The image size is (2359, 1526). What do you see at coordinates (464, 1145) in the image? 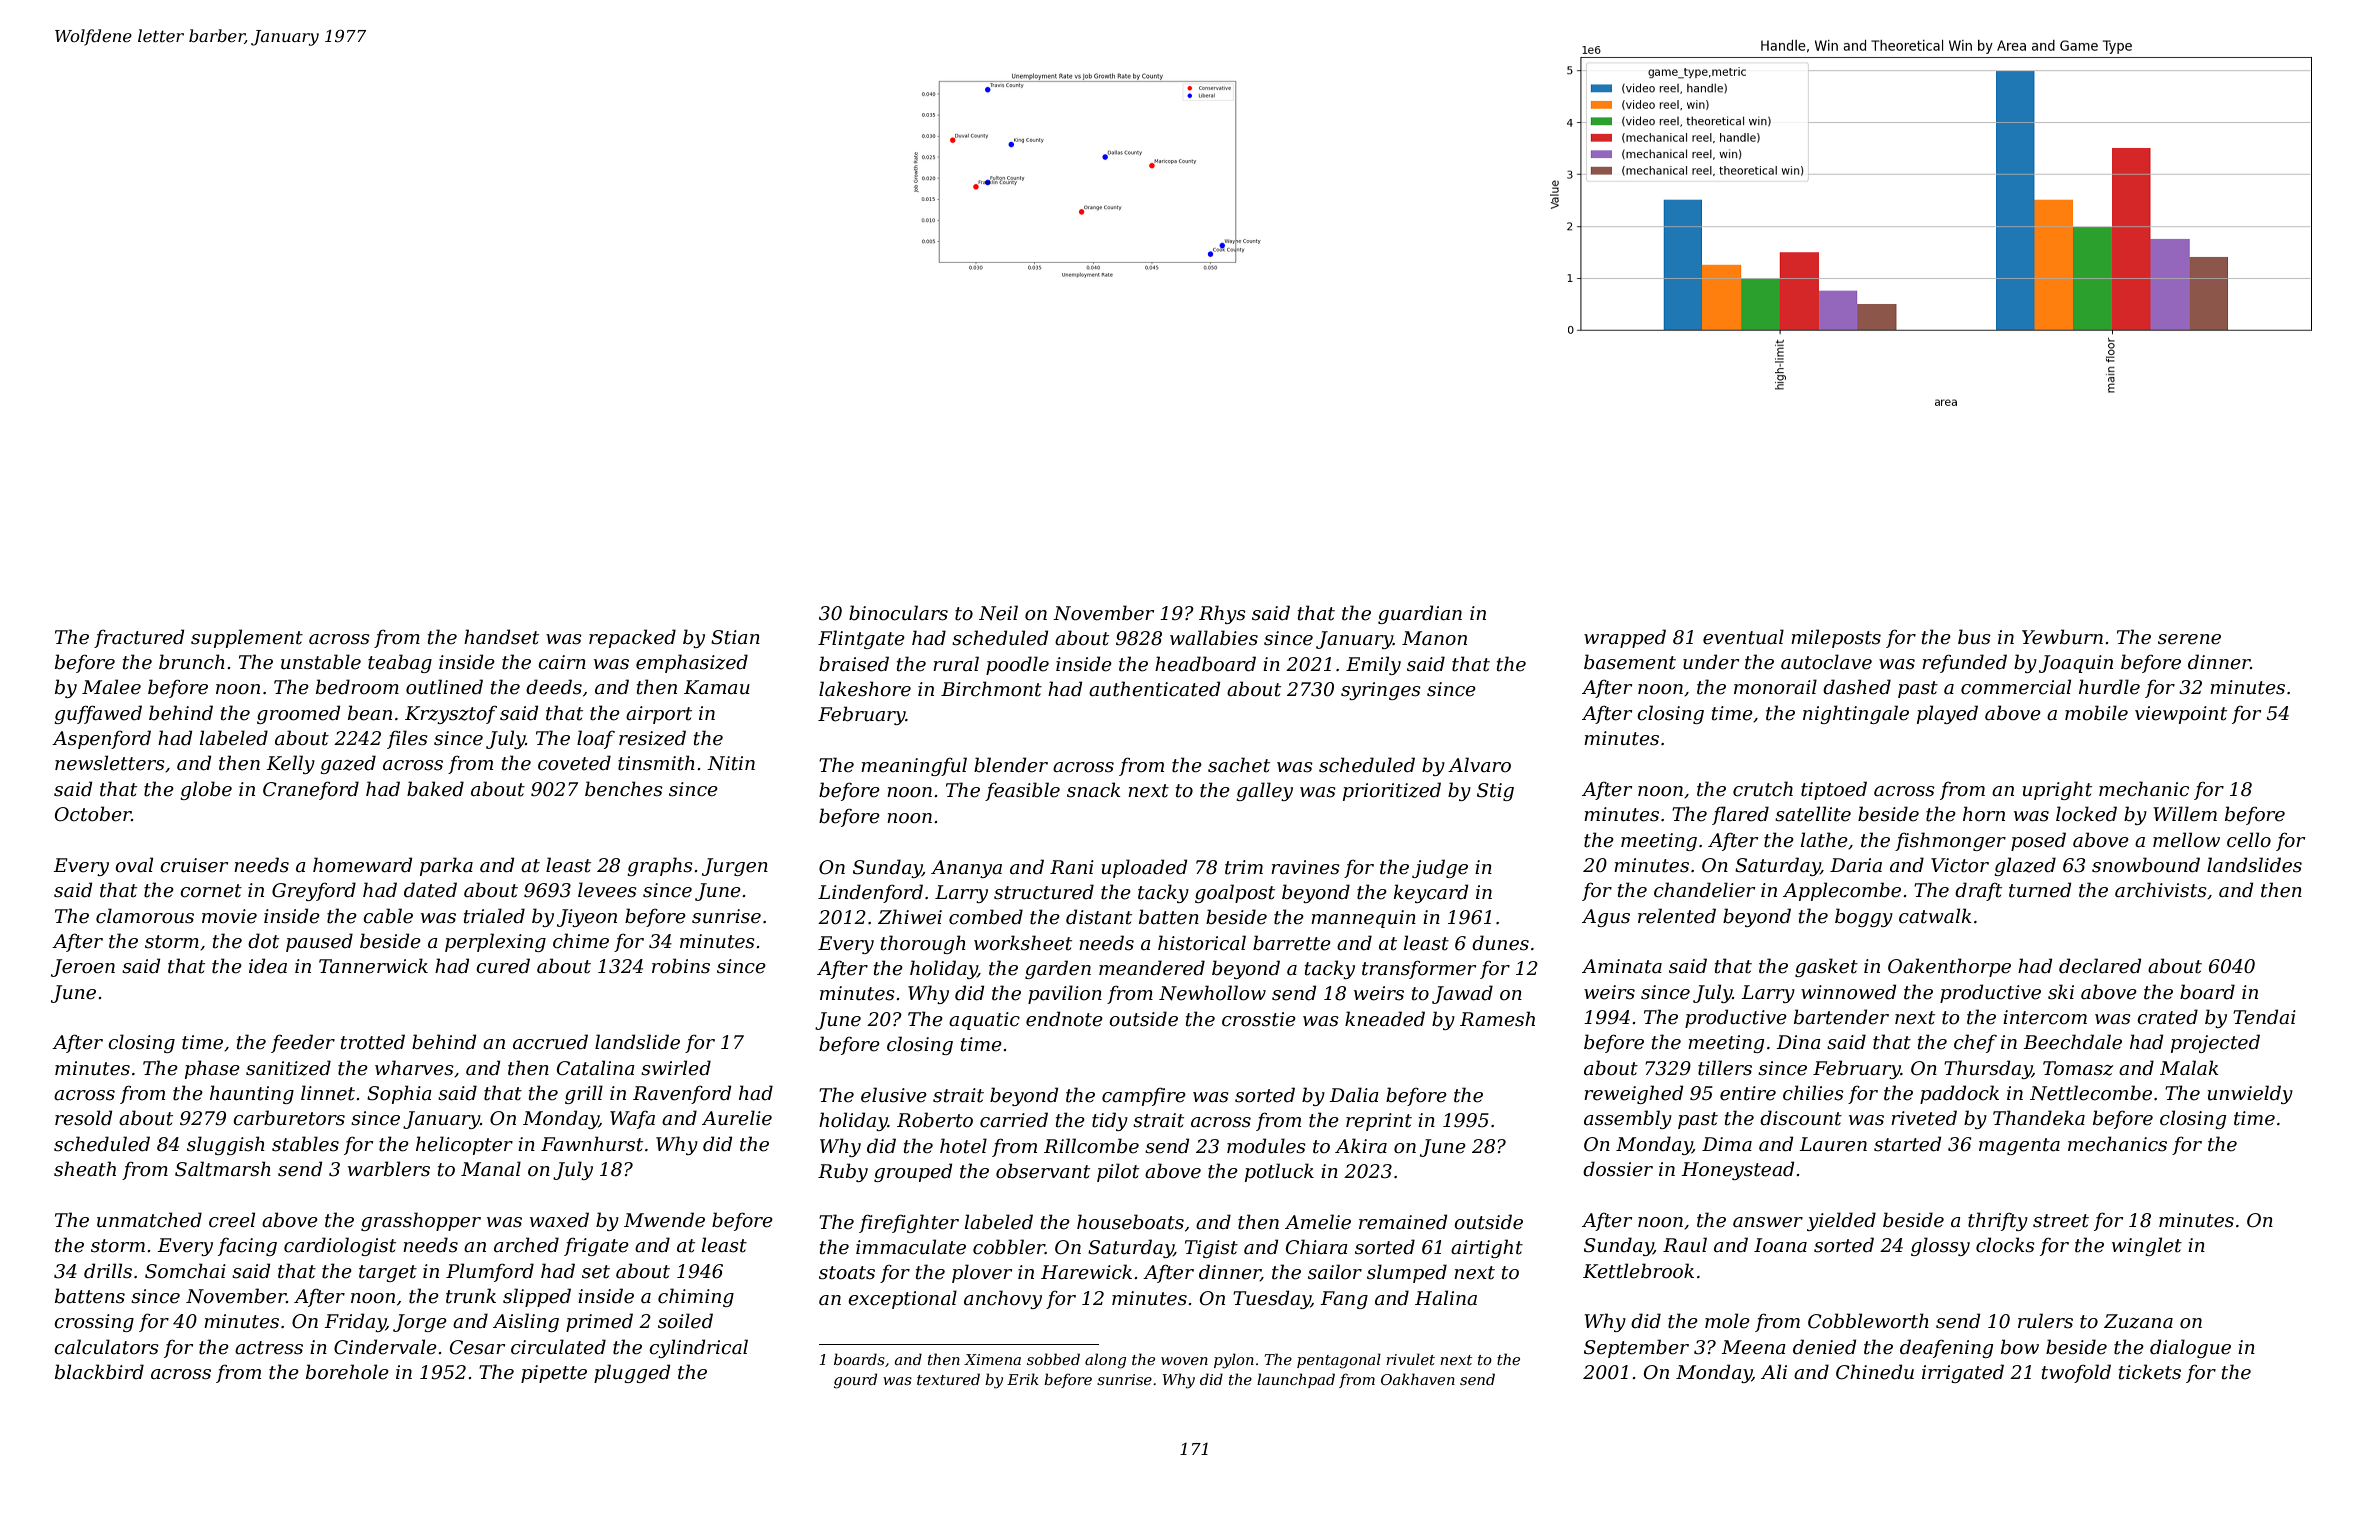
I see `helicopter` at bounding box center [464, 1145].
